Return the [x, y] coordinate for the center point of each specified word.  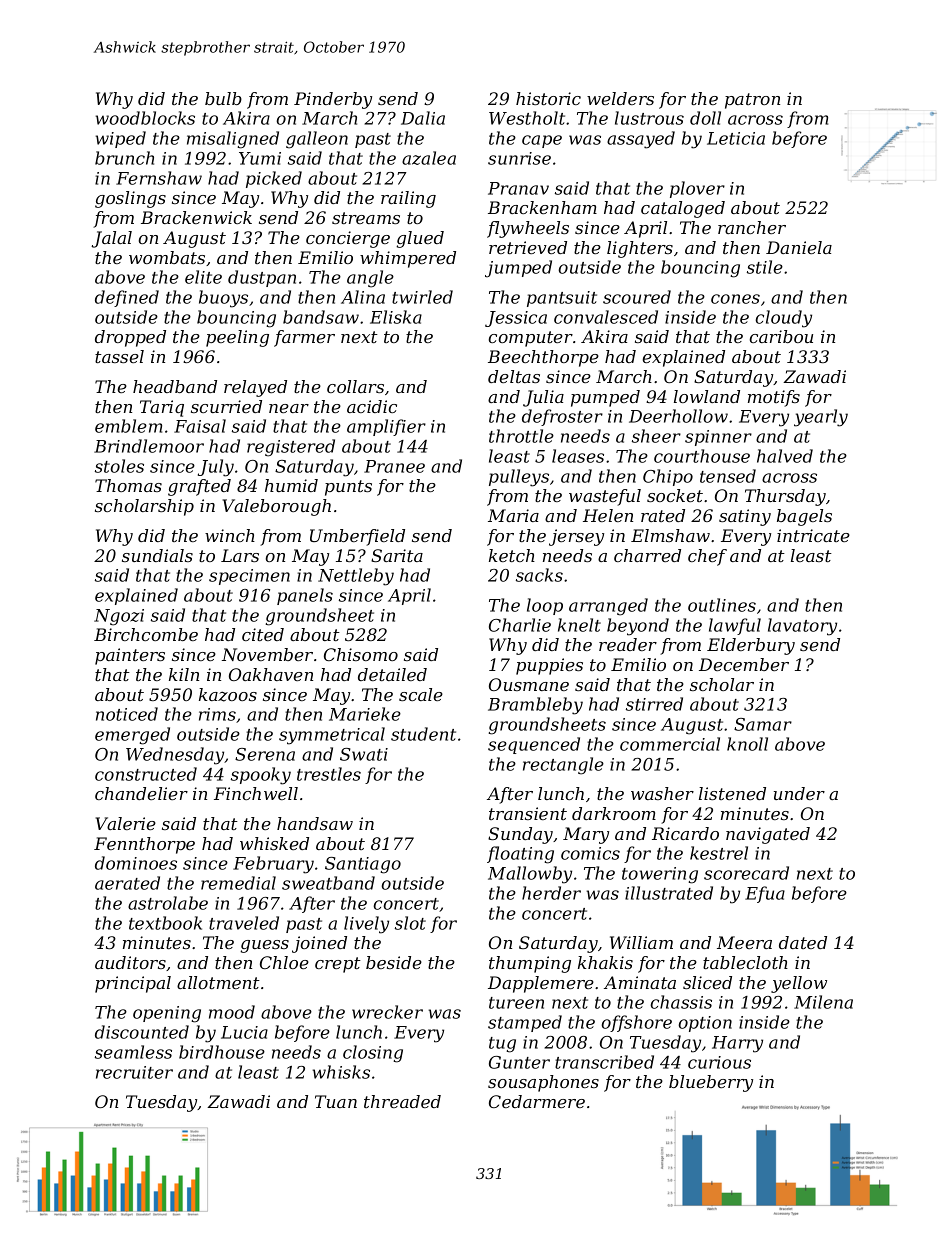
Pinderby [333, 100]
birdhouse [222, 1052]
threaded [402, 1101]
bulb [223, 98]
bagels [804, 517]
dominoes [136, 863]
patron [752, 101]
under [799, 793]
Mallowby [530, 875]
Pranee [394, 466]
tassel [119, 356]
